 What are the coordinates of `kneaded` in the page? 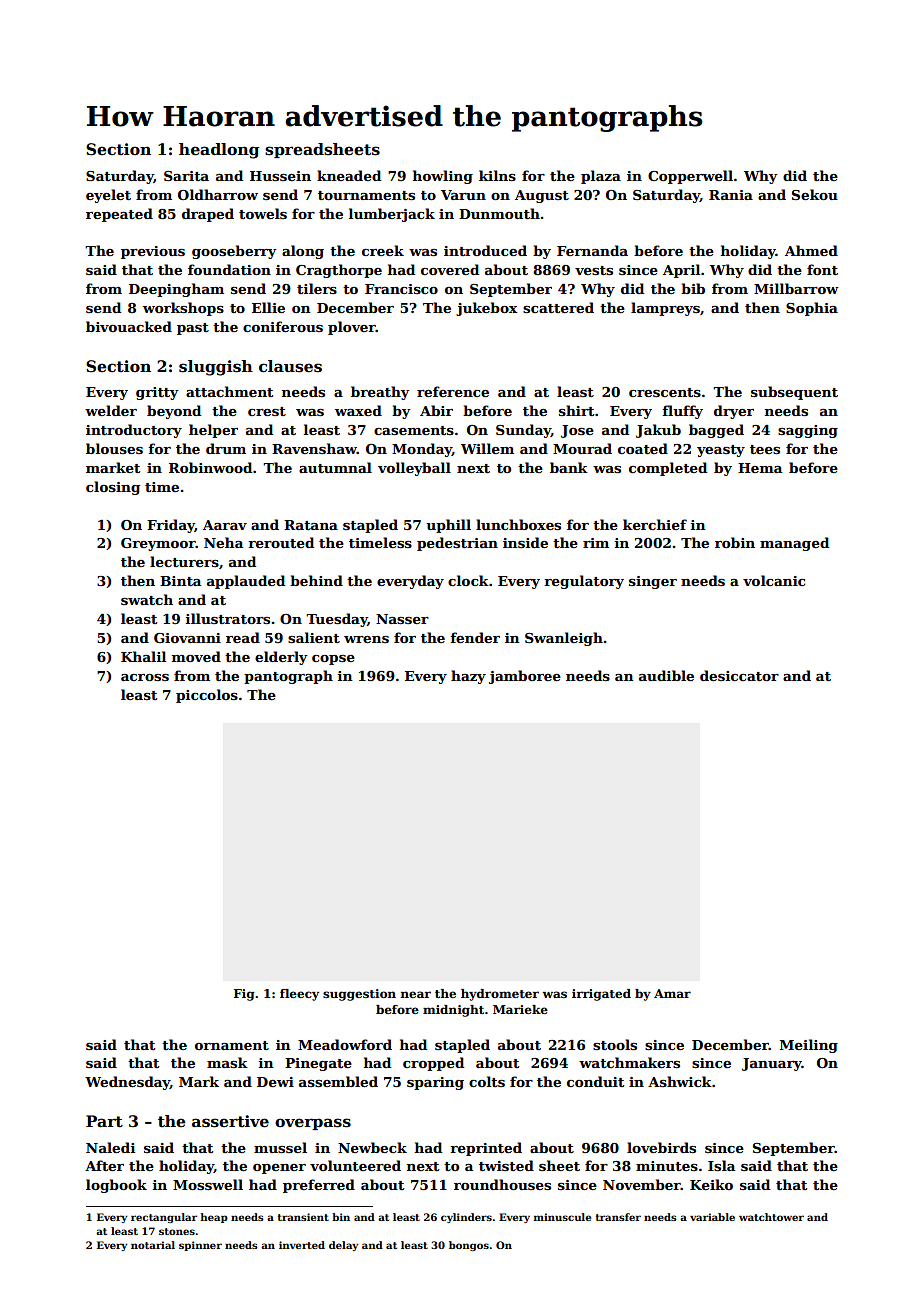 It's located at (349, 175).
